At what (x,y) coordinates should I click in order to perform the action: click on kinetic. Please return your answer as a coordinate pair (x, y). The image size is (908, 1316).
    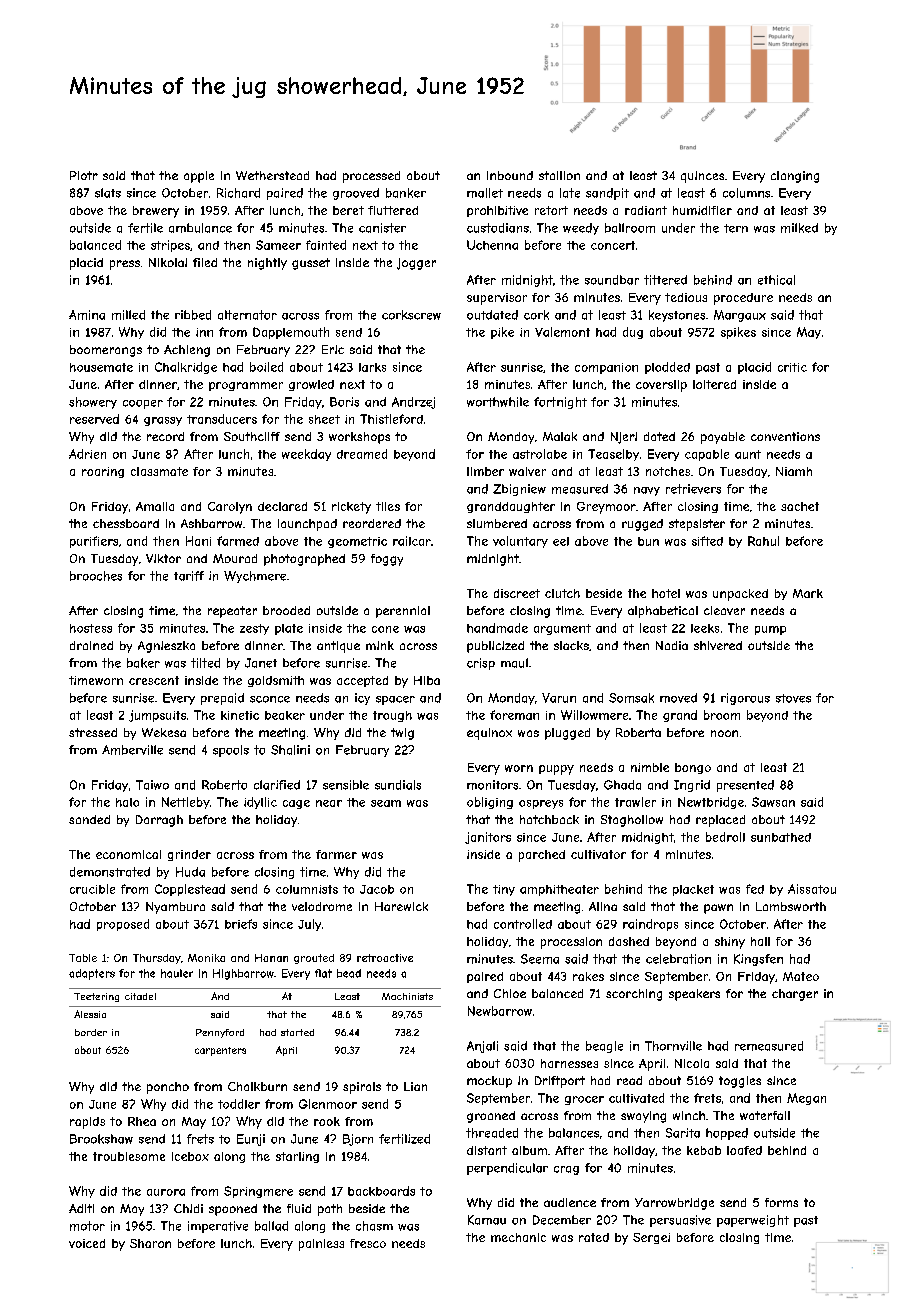
    Looking at the image, I should click on (240, 715).
